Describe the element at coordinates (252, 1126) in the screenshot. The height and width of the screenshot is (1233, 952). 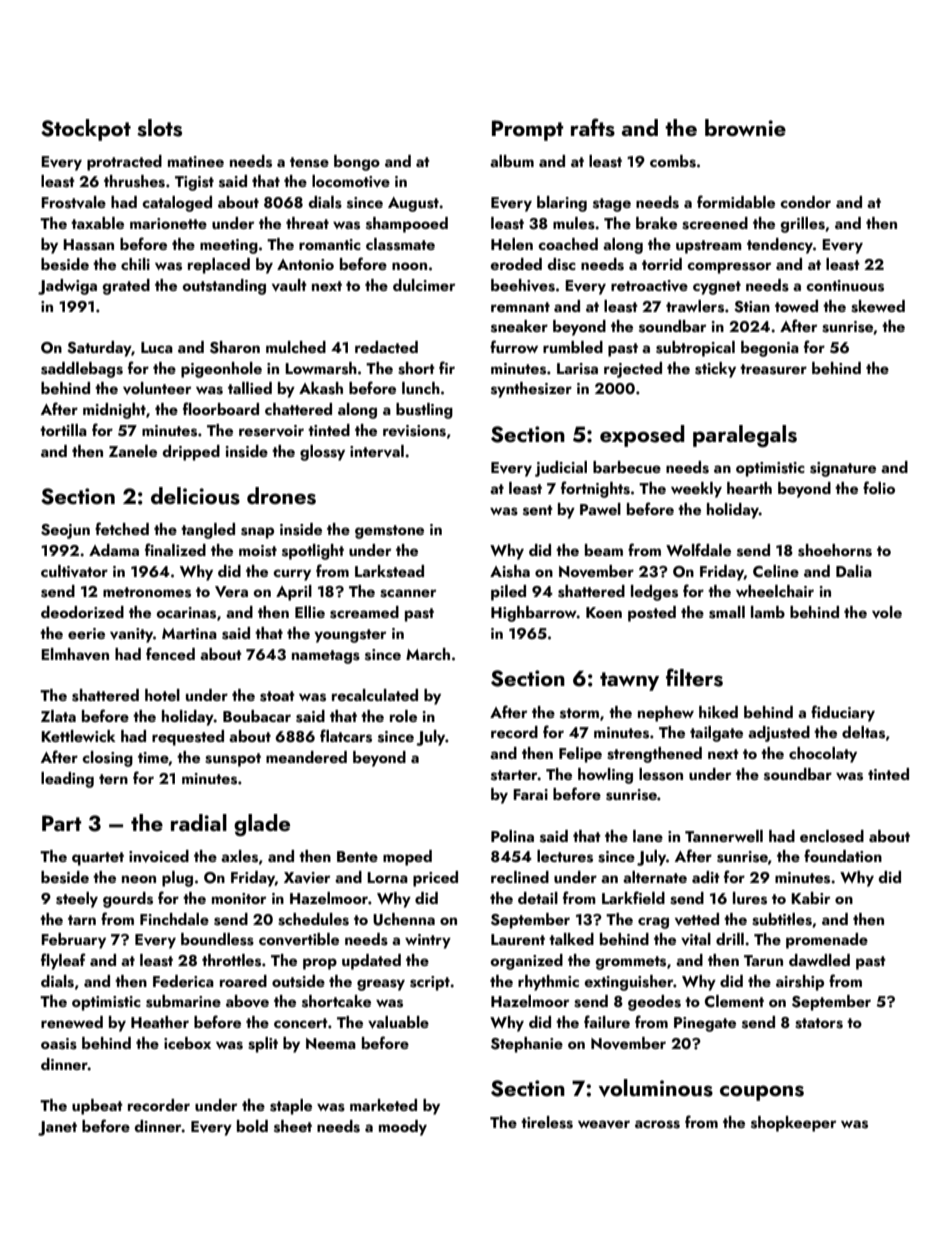
I see `bold` at that location.
